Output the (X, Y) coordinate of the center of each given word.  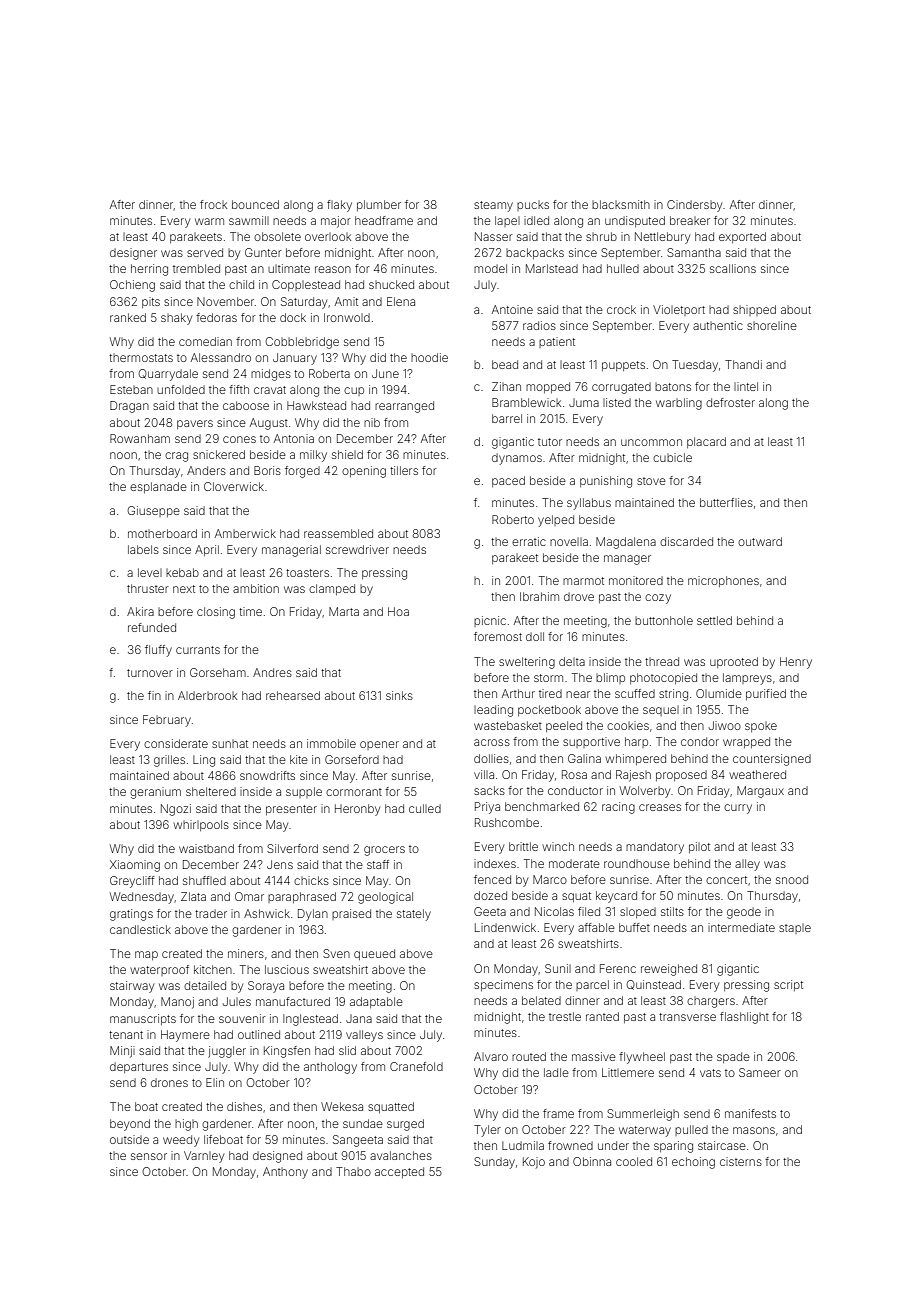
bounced (255, 204)
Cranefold (416, 1066)
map (146, 955)
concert (726, 880)
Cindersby (694, 206)
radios (539, 325)
